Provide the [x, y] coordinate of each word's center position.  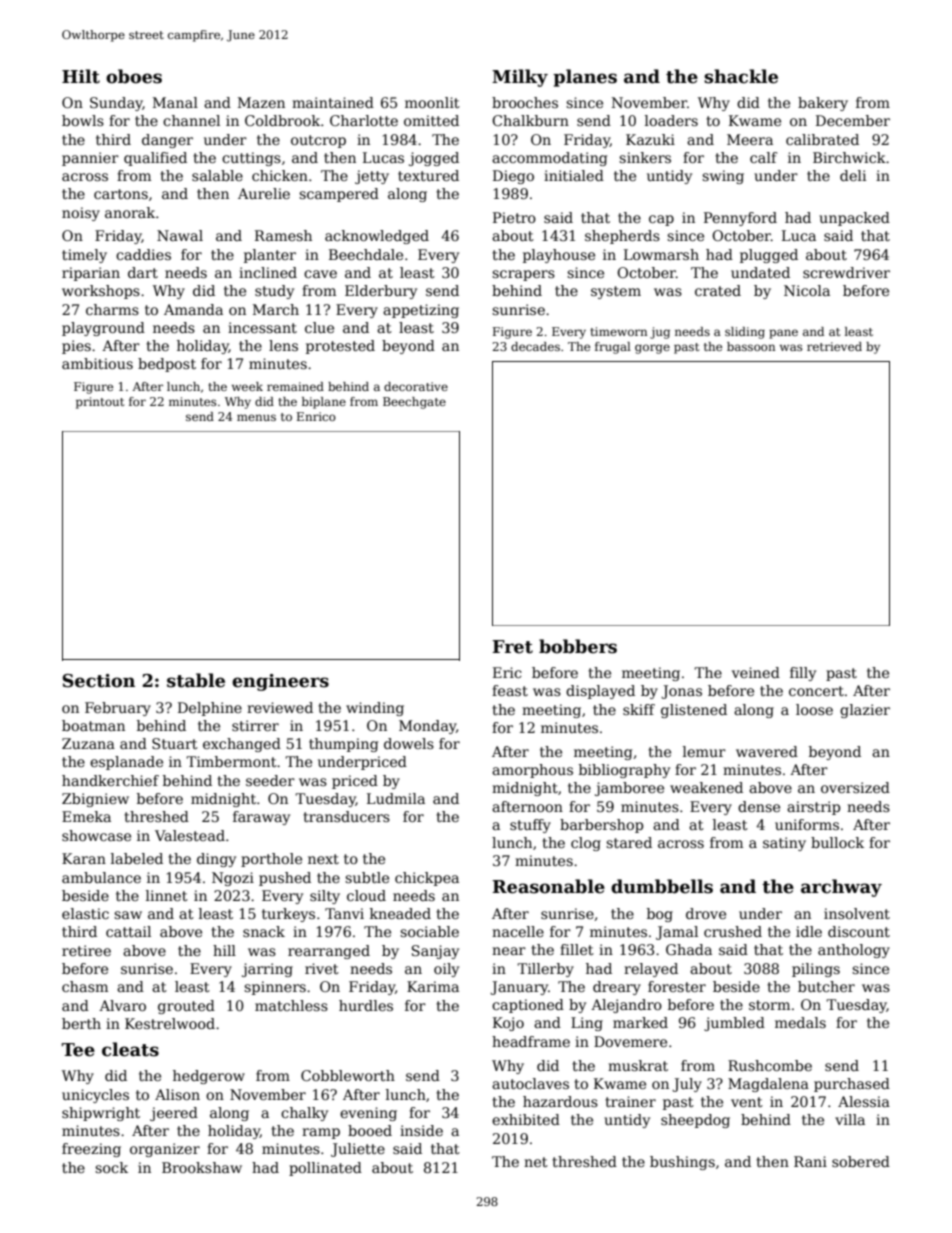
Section [99, 681]
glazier [865, 711]
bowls [83, 120]
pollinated [325, 1169]
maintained [333, 102]
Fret [512, 647]
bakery [823, 104]
